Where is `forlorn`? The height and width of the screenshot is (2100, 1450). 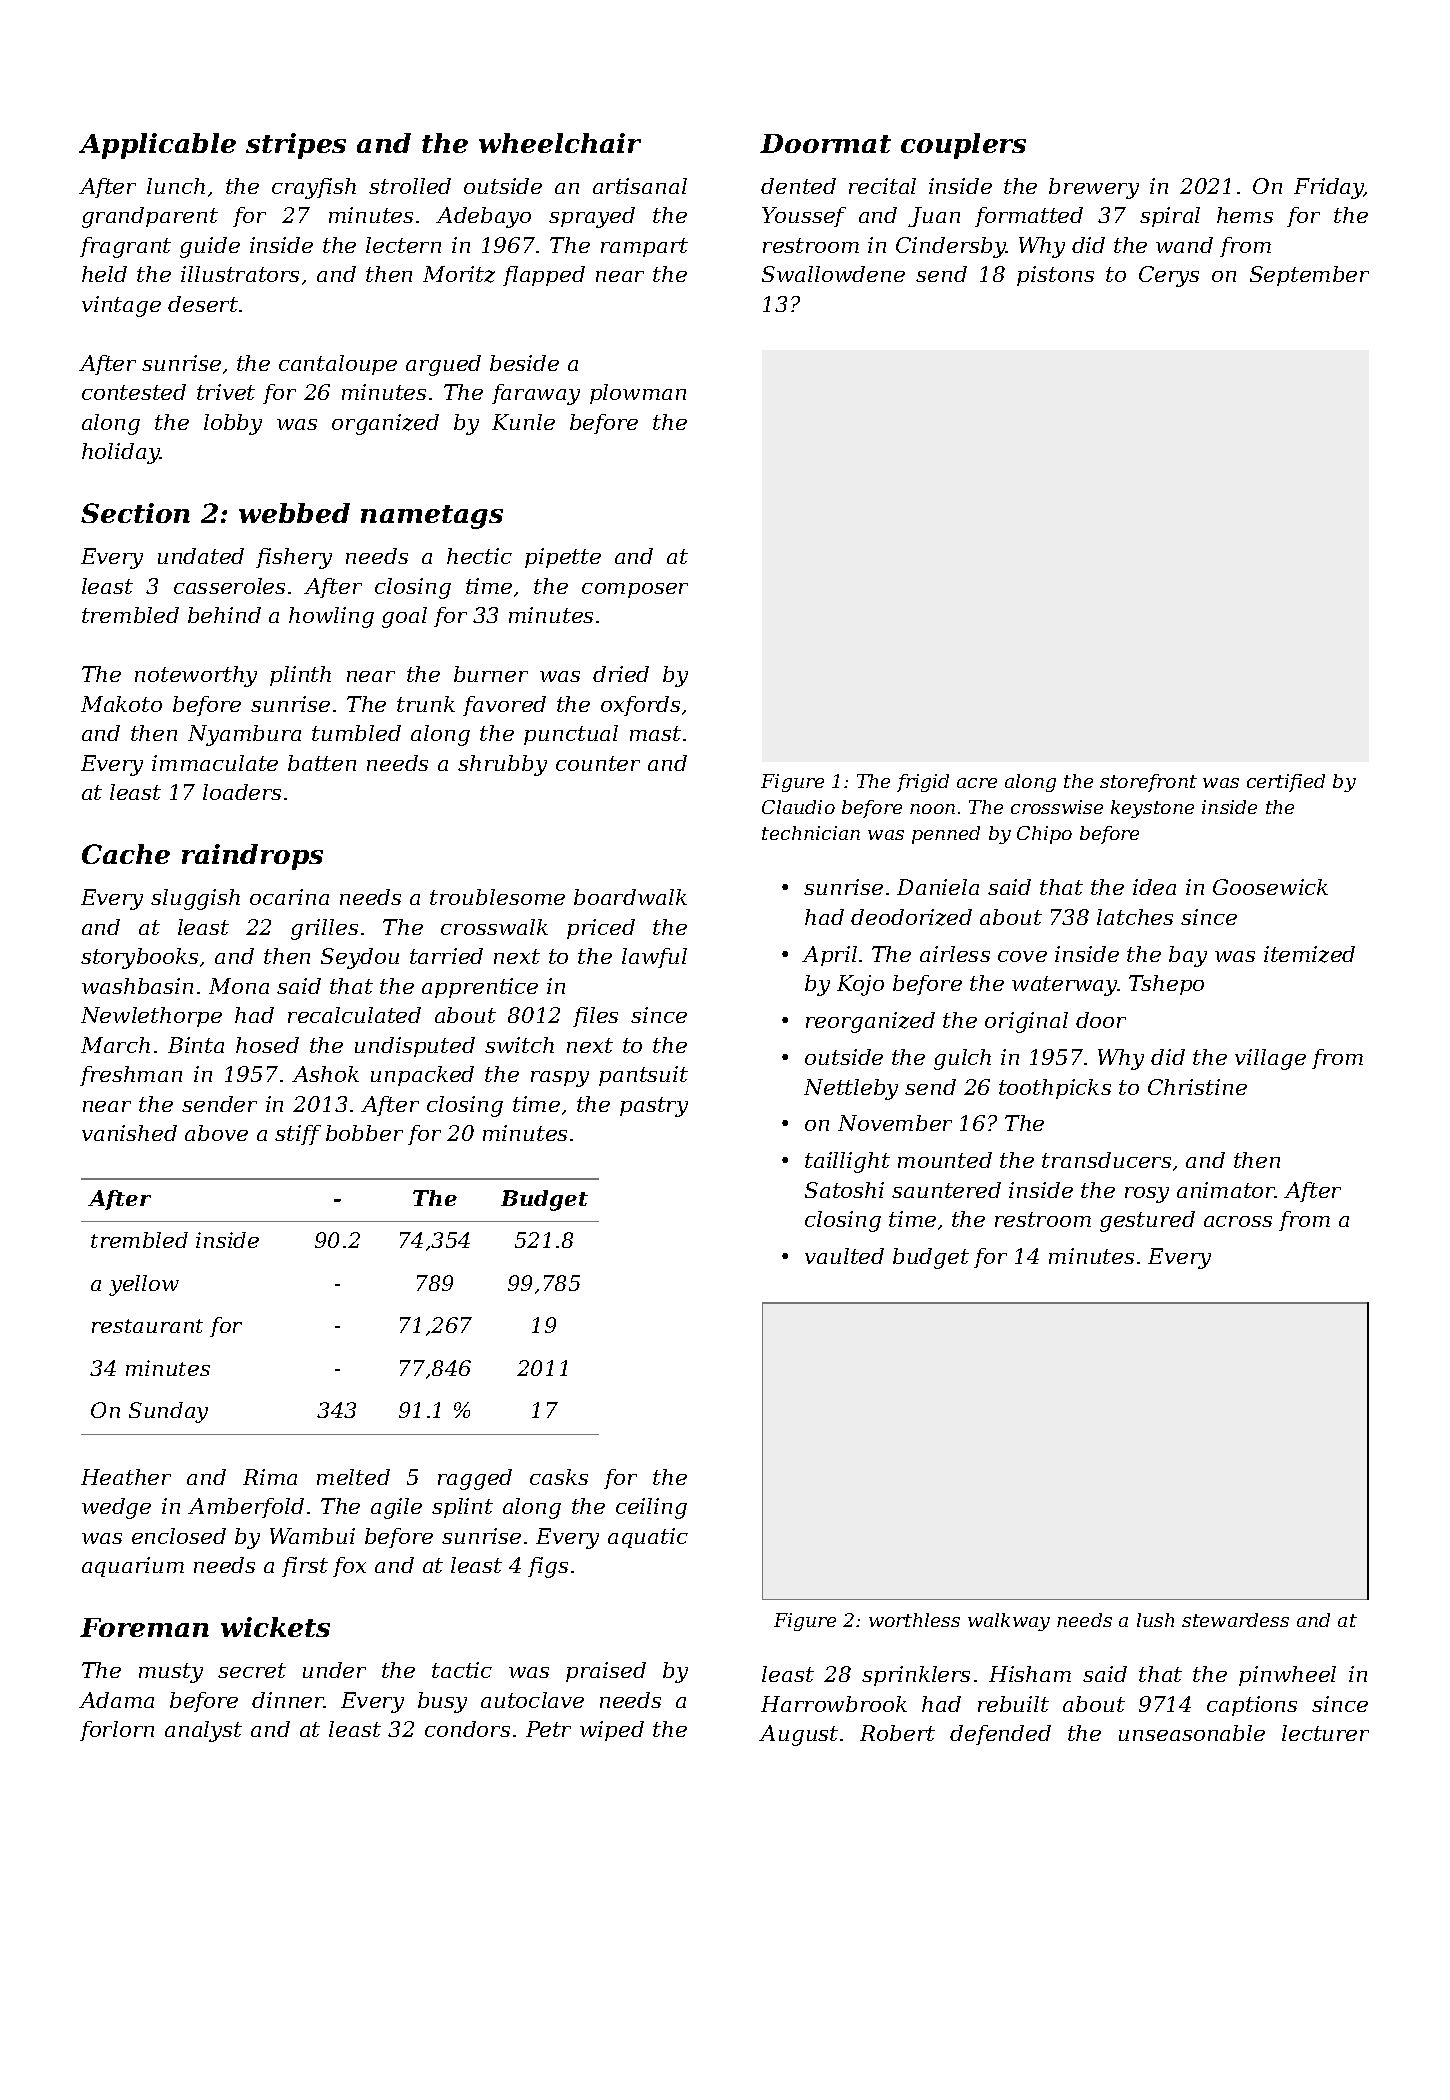 forlorn is located at coordinates (117, 1731).
